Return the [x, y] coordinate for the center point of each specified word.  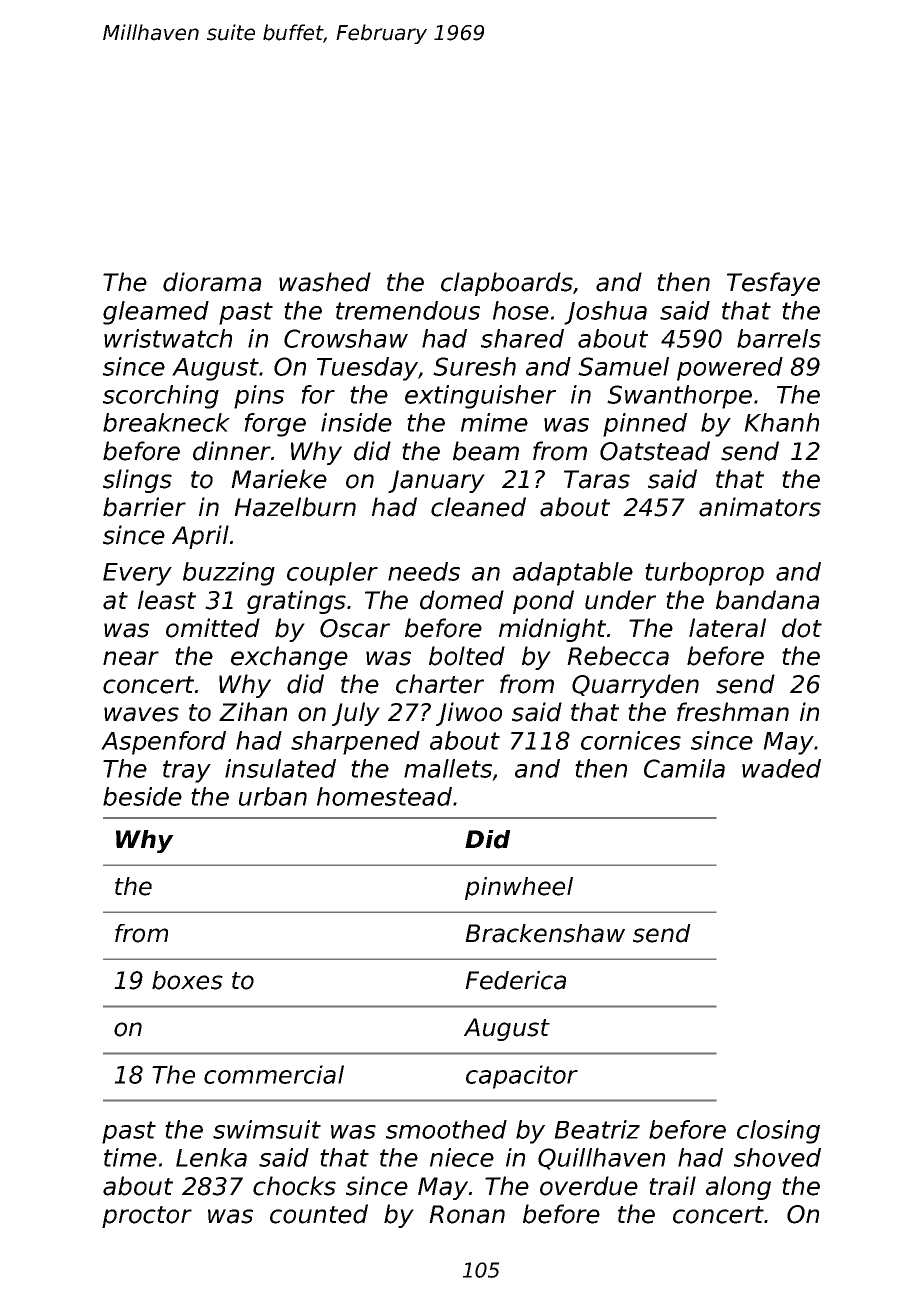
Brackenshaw [545, 933]
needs [424, 571]
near [131, 658]
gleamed [156, 313]
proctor [147, 1217]
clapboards [507, 284]
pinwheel [519, 888]
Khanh [781, 422]
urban [273, 796]
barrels [779, 338]
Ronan [467, 1214]
